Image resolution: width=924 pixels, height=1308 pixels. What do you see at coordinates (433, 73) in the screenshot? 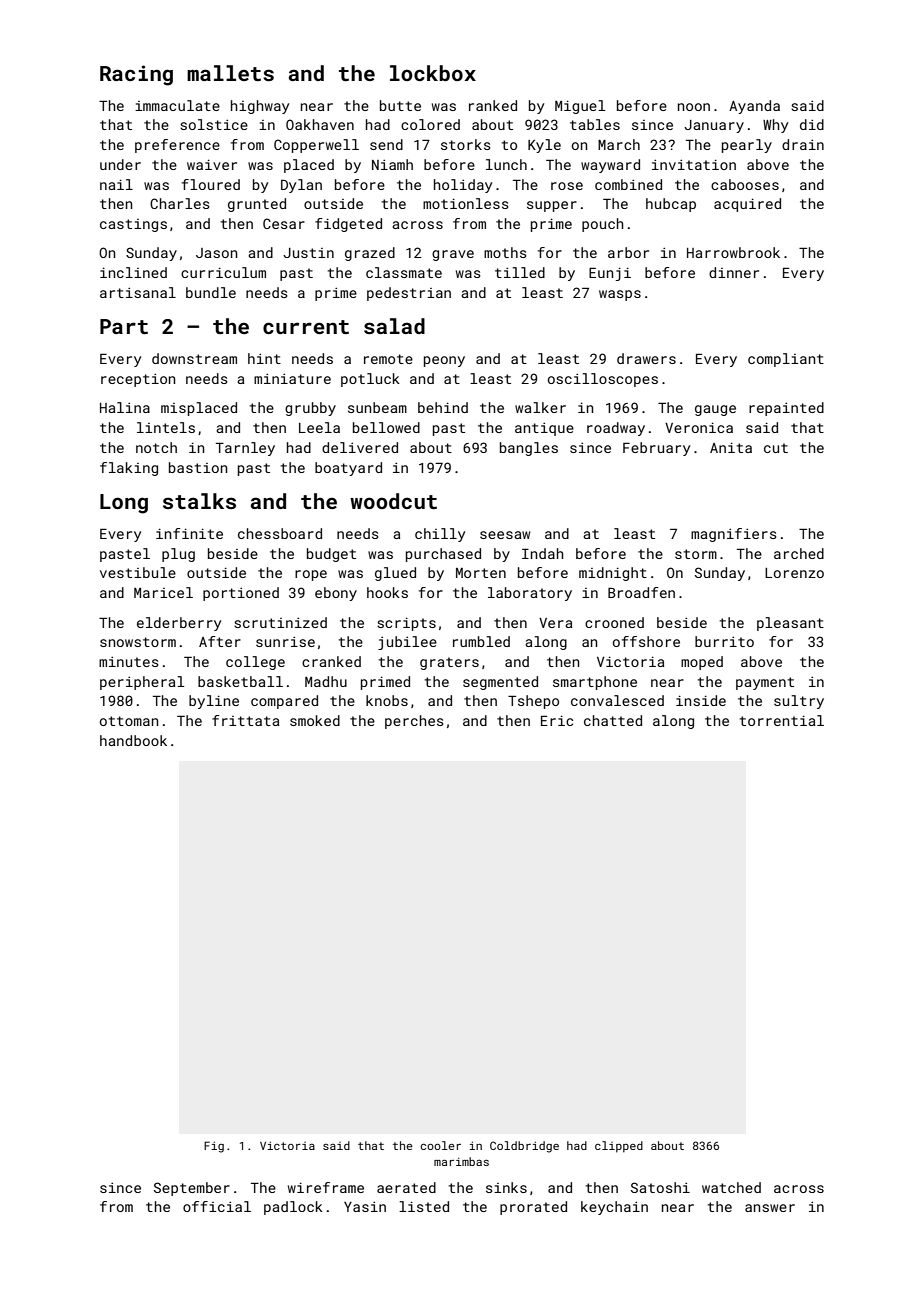
I see `lockbox` at bounding box center [433, 73].
